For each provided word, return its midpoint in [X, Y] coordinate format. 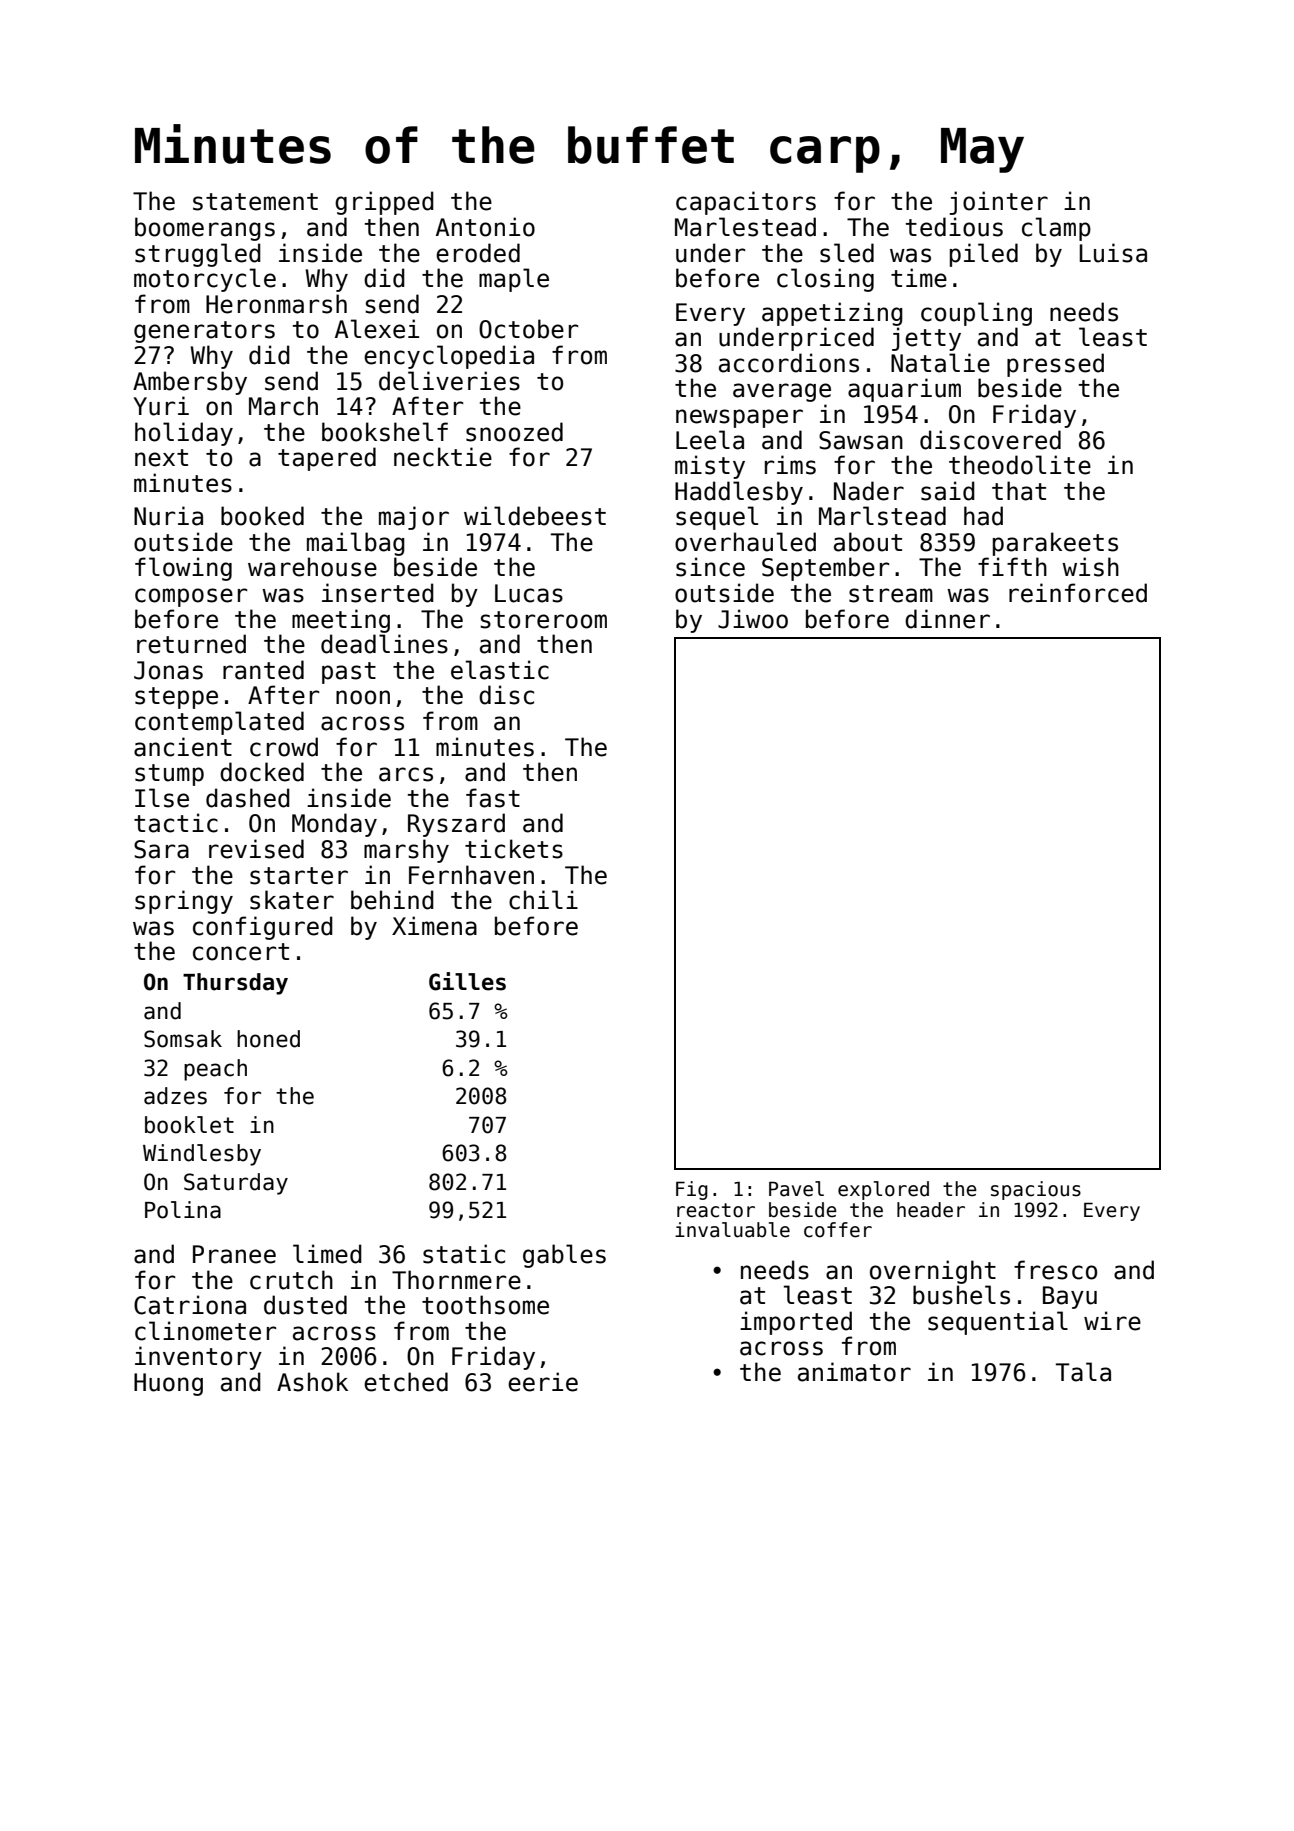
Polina [183, 1210]
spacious [1036, 1190]
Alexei [377, 329]
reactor [716, 1210]
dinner [947, 619]
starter [299, 876]
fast [493, 798]
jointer [998, 203]
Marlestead [745, 227]
